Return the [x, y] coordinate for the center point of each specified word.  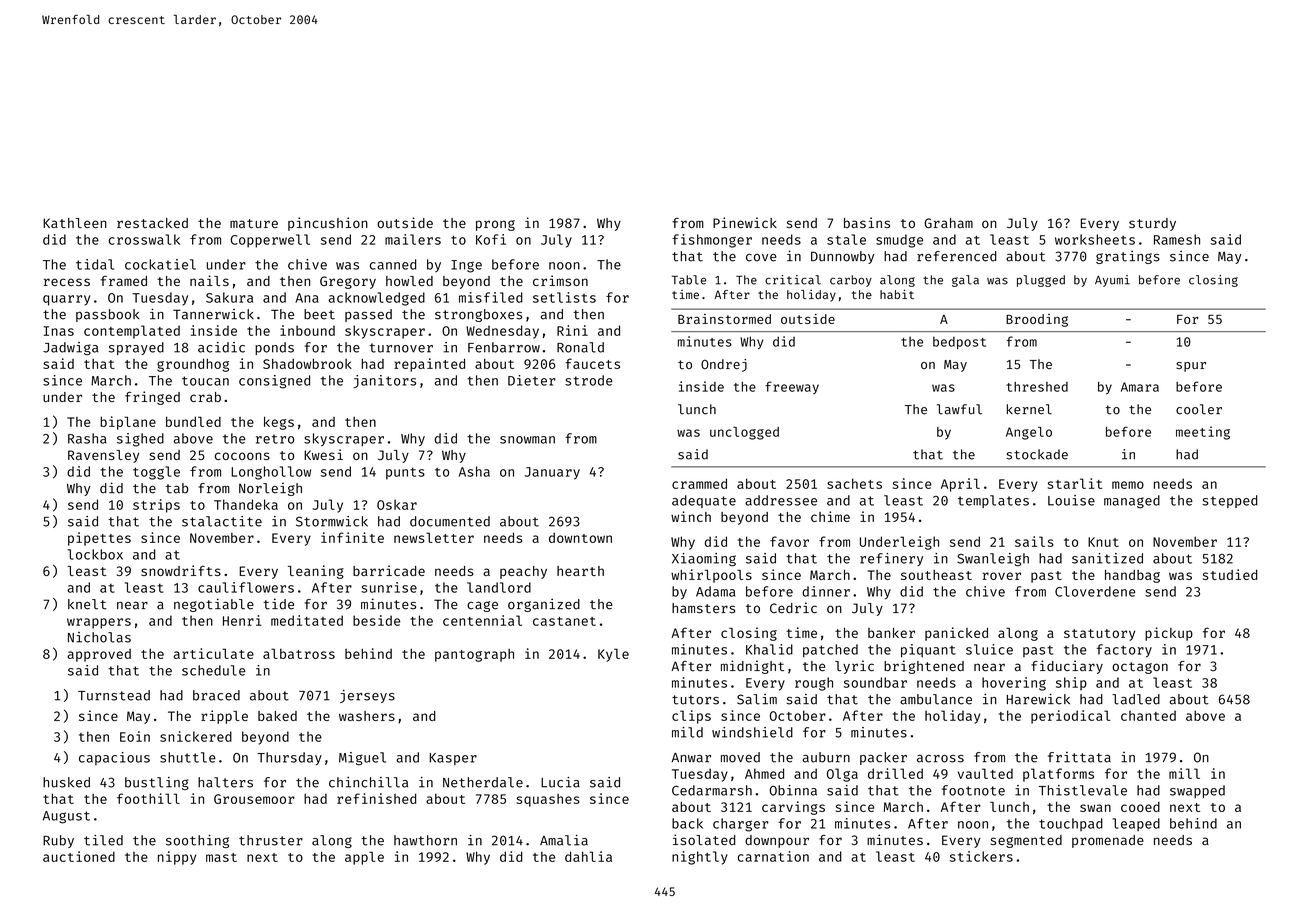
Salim [757, 699]
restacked [152, 223]
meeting [1203, 433]
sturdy [1152, 224]
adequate [704, 501]
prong [495, 225]
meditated [307, 620]
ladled [1136, 699]
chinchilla [368, 782]
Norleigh [270, 489]
